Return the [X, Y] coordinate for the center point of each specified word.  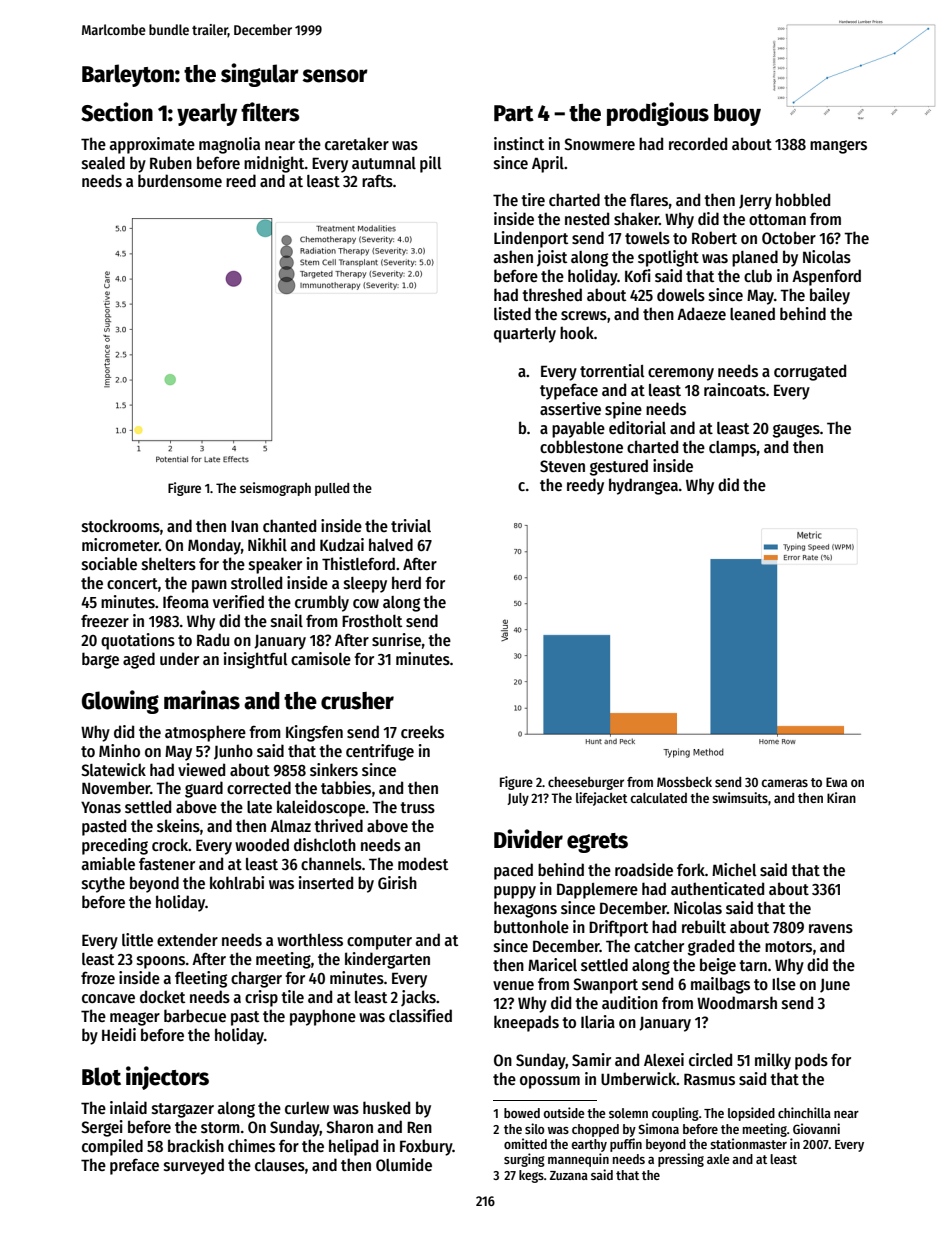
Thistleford [358, 564]
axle [718, 1159]
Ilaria [598, 1021]
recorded [698, 143]
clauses [280, 1165]
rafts [377, 180]
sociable [109, 563]
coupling [675, 1114]
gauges [796, 431]
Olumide [404, 1164]
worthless [310, 939]
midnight [274, 164]
